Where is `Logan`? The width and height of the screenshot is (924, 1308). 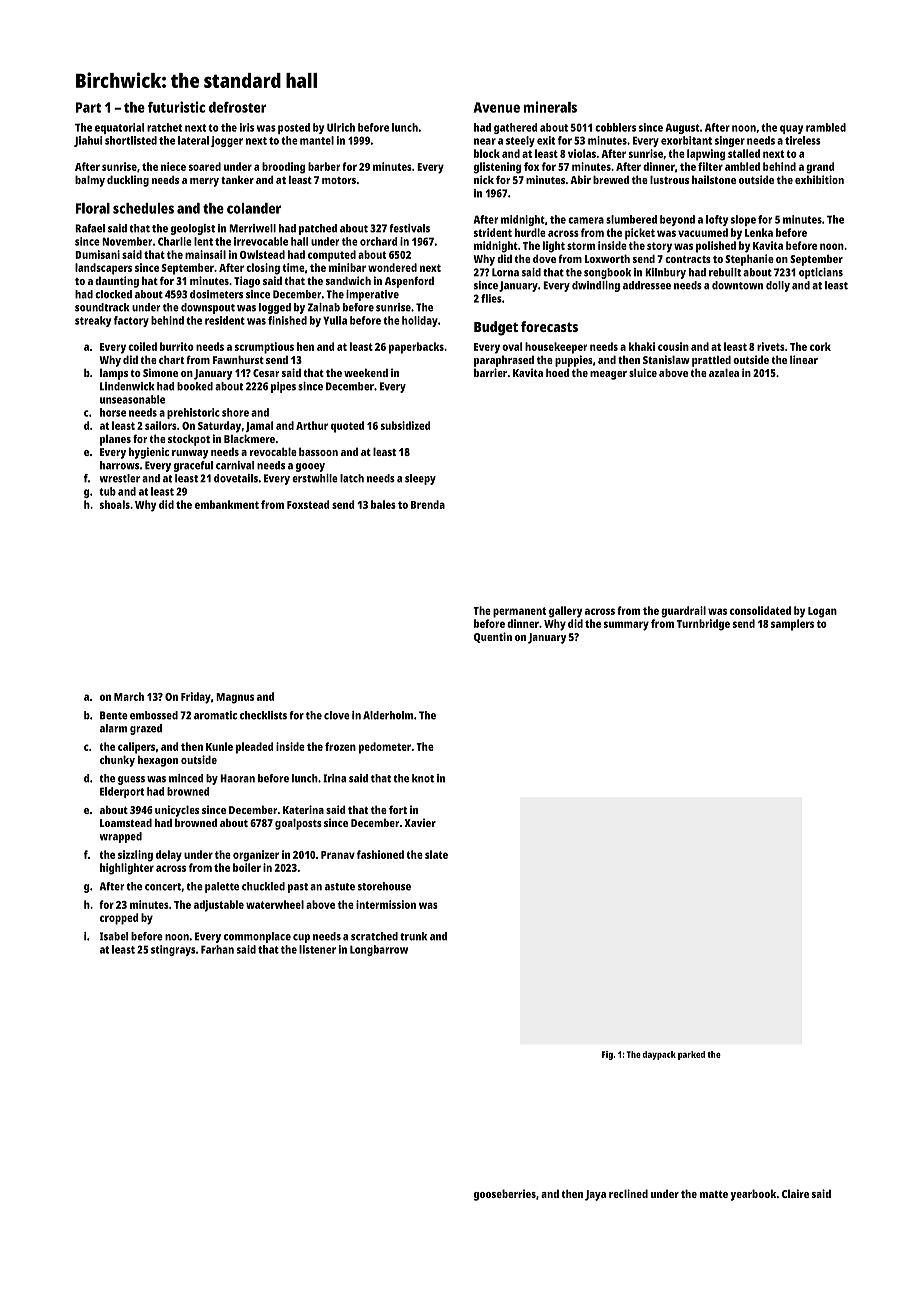 Logan is located at coordinates (822, 612).
